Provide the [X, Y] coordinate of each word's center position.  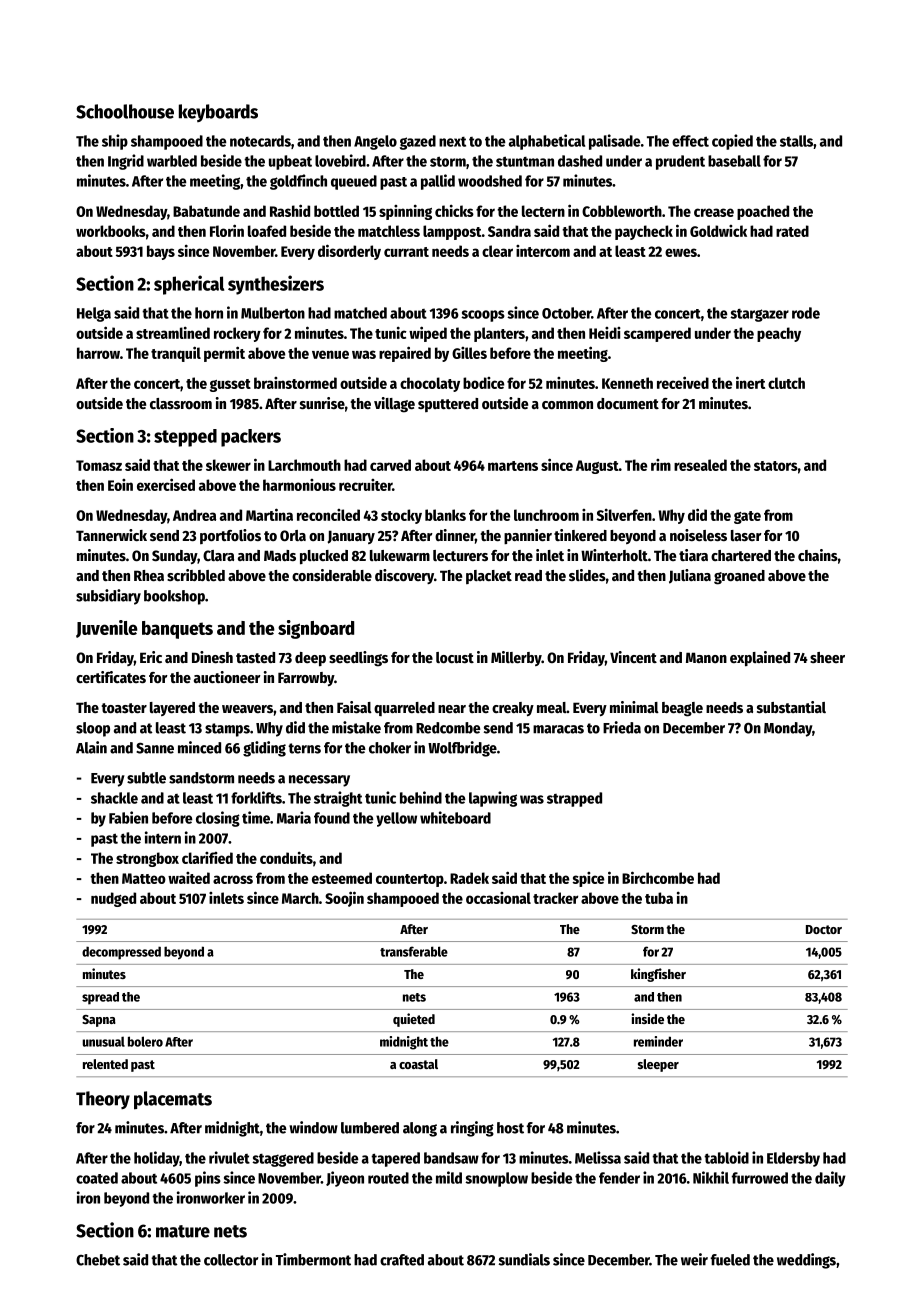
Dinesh [212, 657]
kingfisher [658, 975]
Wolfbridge [462, 749]
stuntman [525, 161]
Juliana [690, 576]
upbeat [290, 162]
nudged [113, 899]
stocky [401, 516]
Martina [269, 514]
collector [231, 1260]
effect [690, 141]
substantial [791, 707]
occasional [498, 898]
